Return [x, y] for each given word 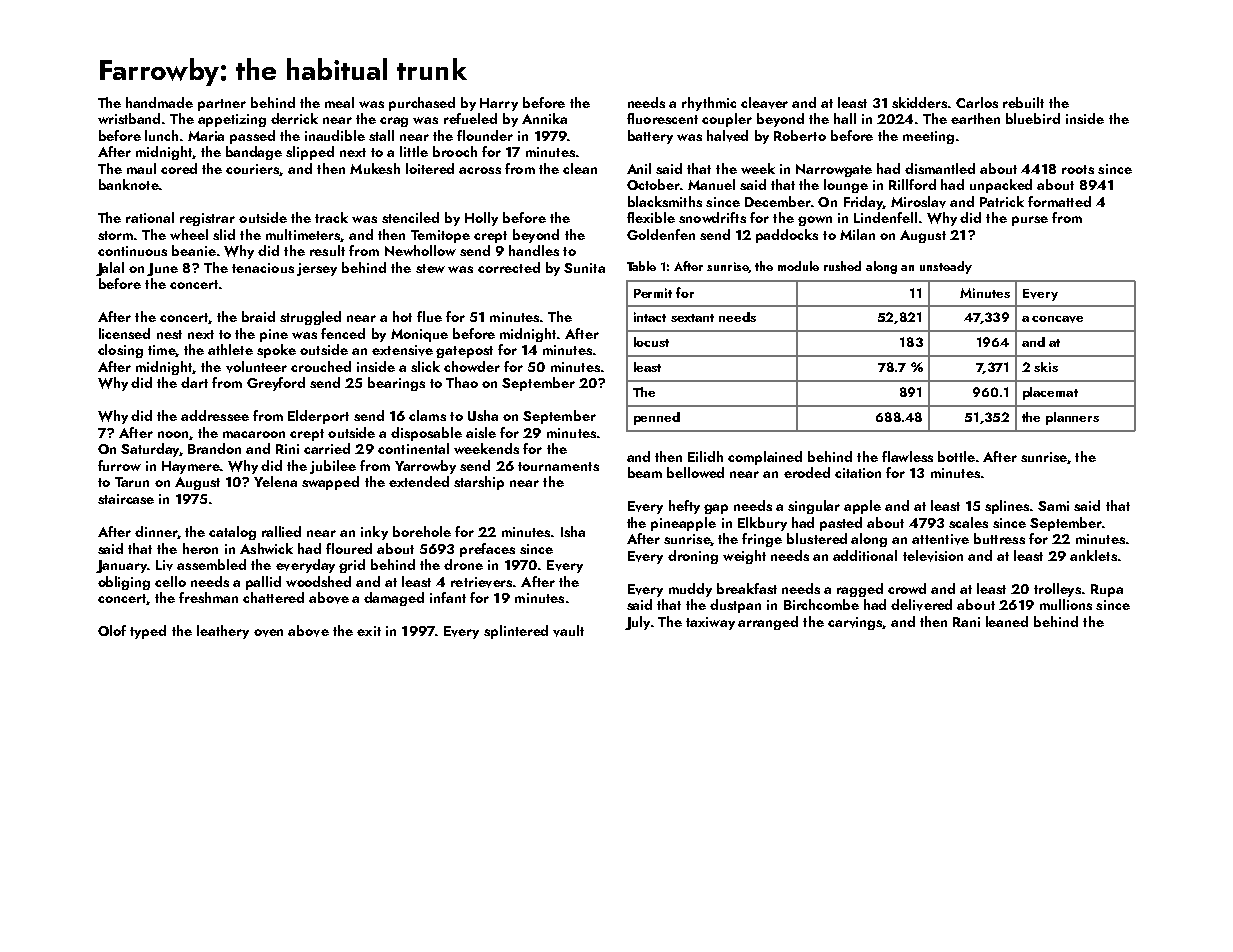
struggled [310, 318]
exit [369, 631]
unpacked [1001, 186]
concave [1057, 319]
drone [463, 564]
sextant [692, 318]
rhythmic [709, 104]
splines [1008, 507]
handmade [159, 102]
